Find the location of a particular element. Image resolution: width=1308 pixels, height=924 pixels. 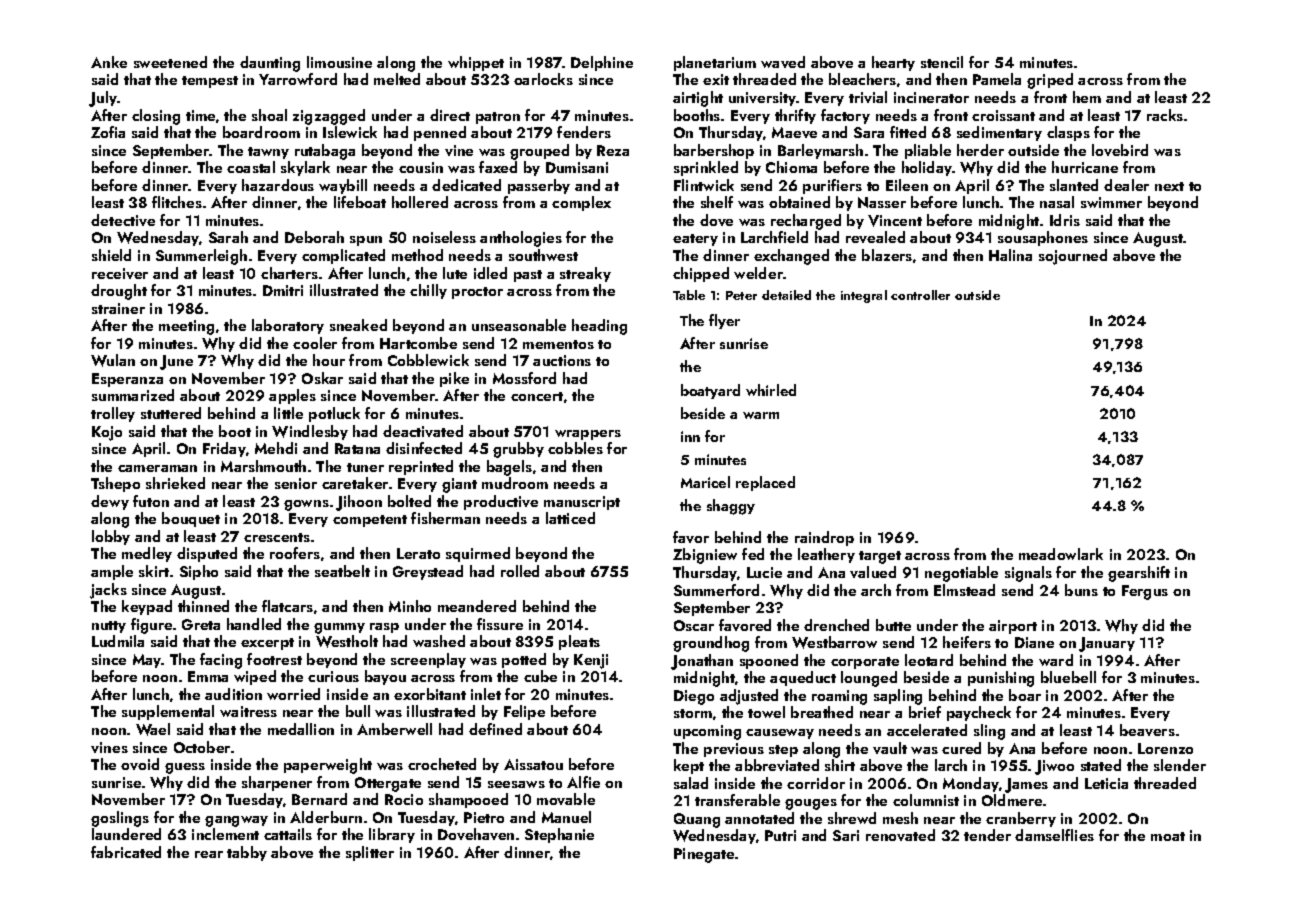

zigzagged is located at coordinates (329, 117).
